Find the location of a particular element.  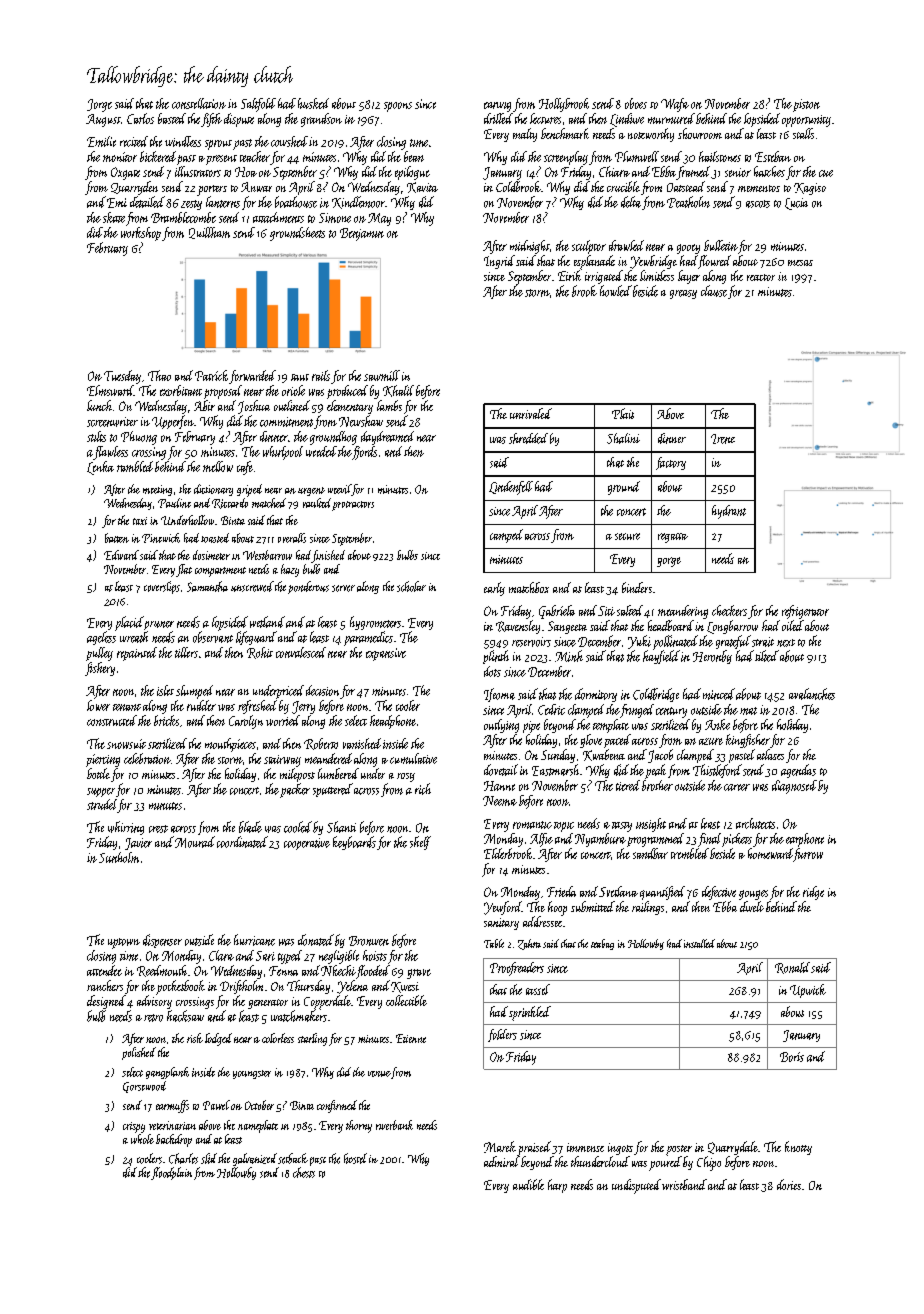

lower is located at coordinates (98, 705).
